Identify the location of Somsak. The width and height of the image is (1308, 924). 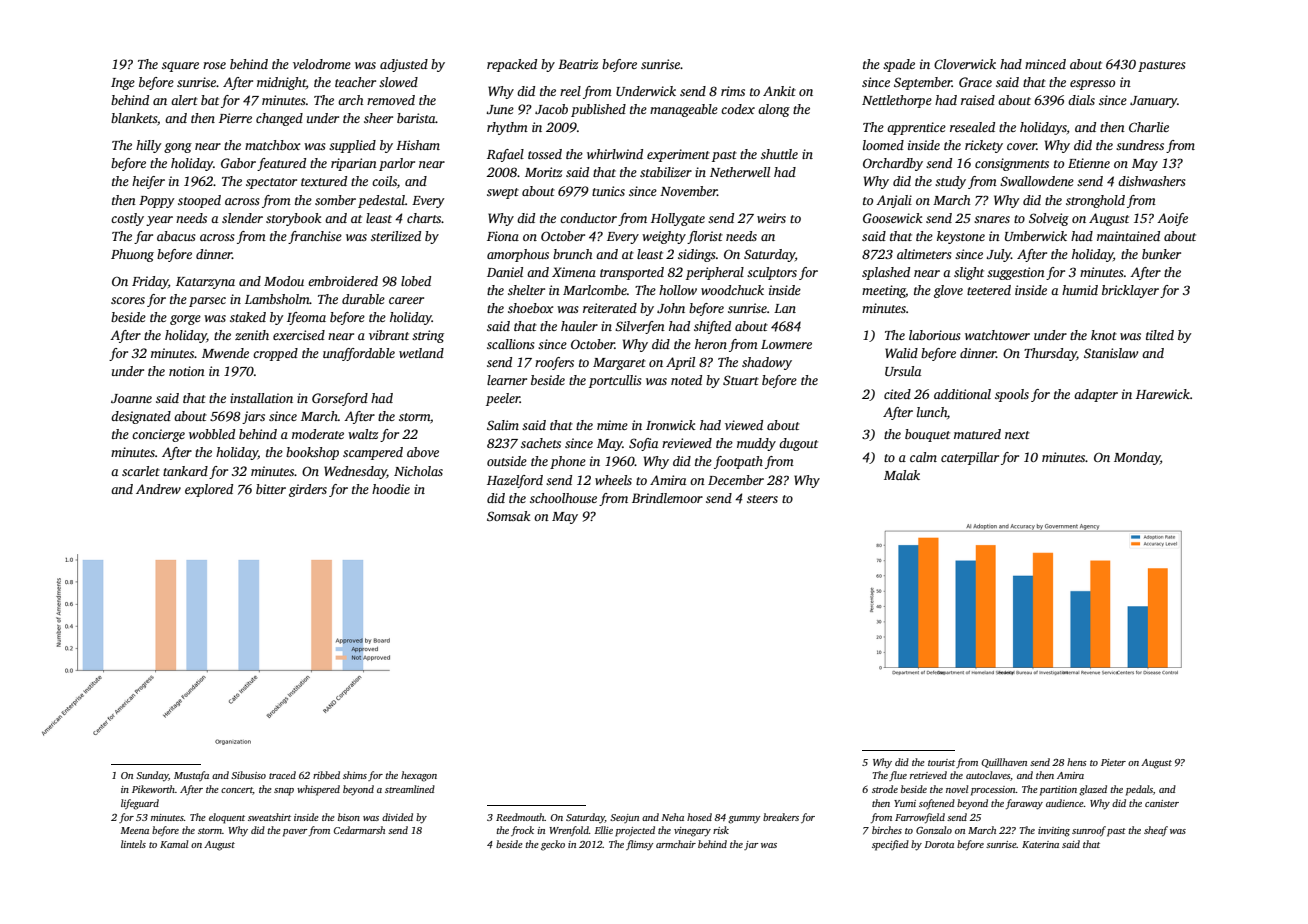
(508, 516).
